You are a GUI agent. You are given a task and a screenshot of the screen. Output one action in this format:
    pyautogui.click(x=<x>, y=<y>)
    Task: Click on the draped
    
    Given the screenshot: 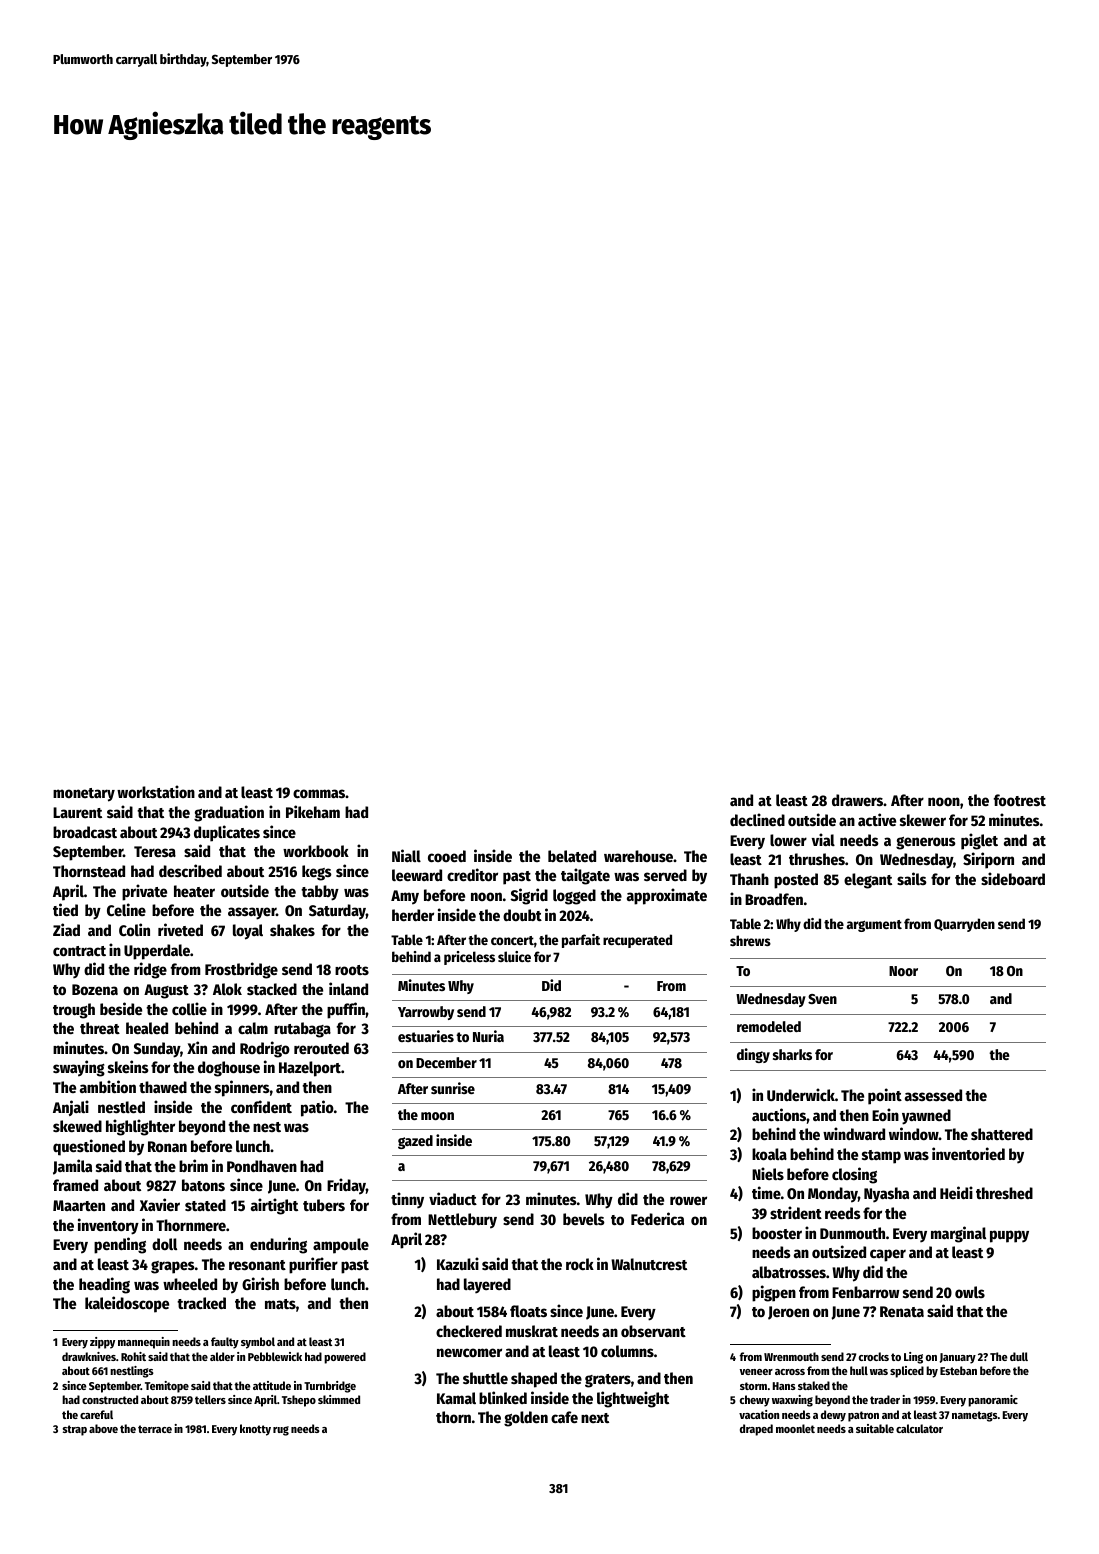 What is the action you would take?
    pyautogui.click(x=756, y=1430)
